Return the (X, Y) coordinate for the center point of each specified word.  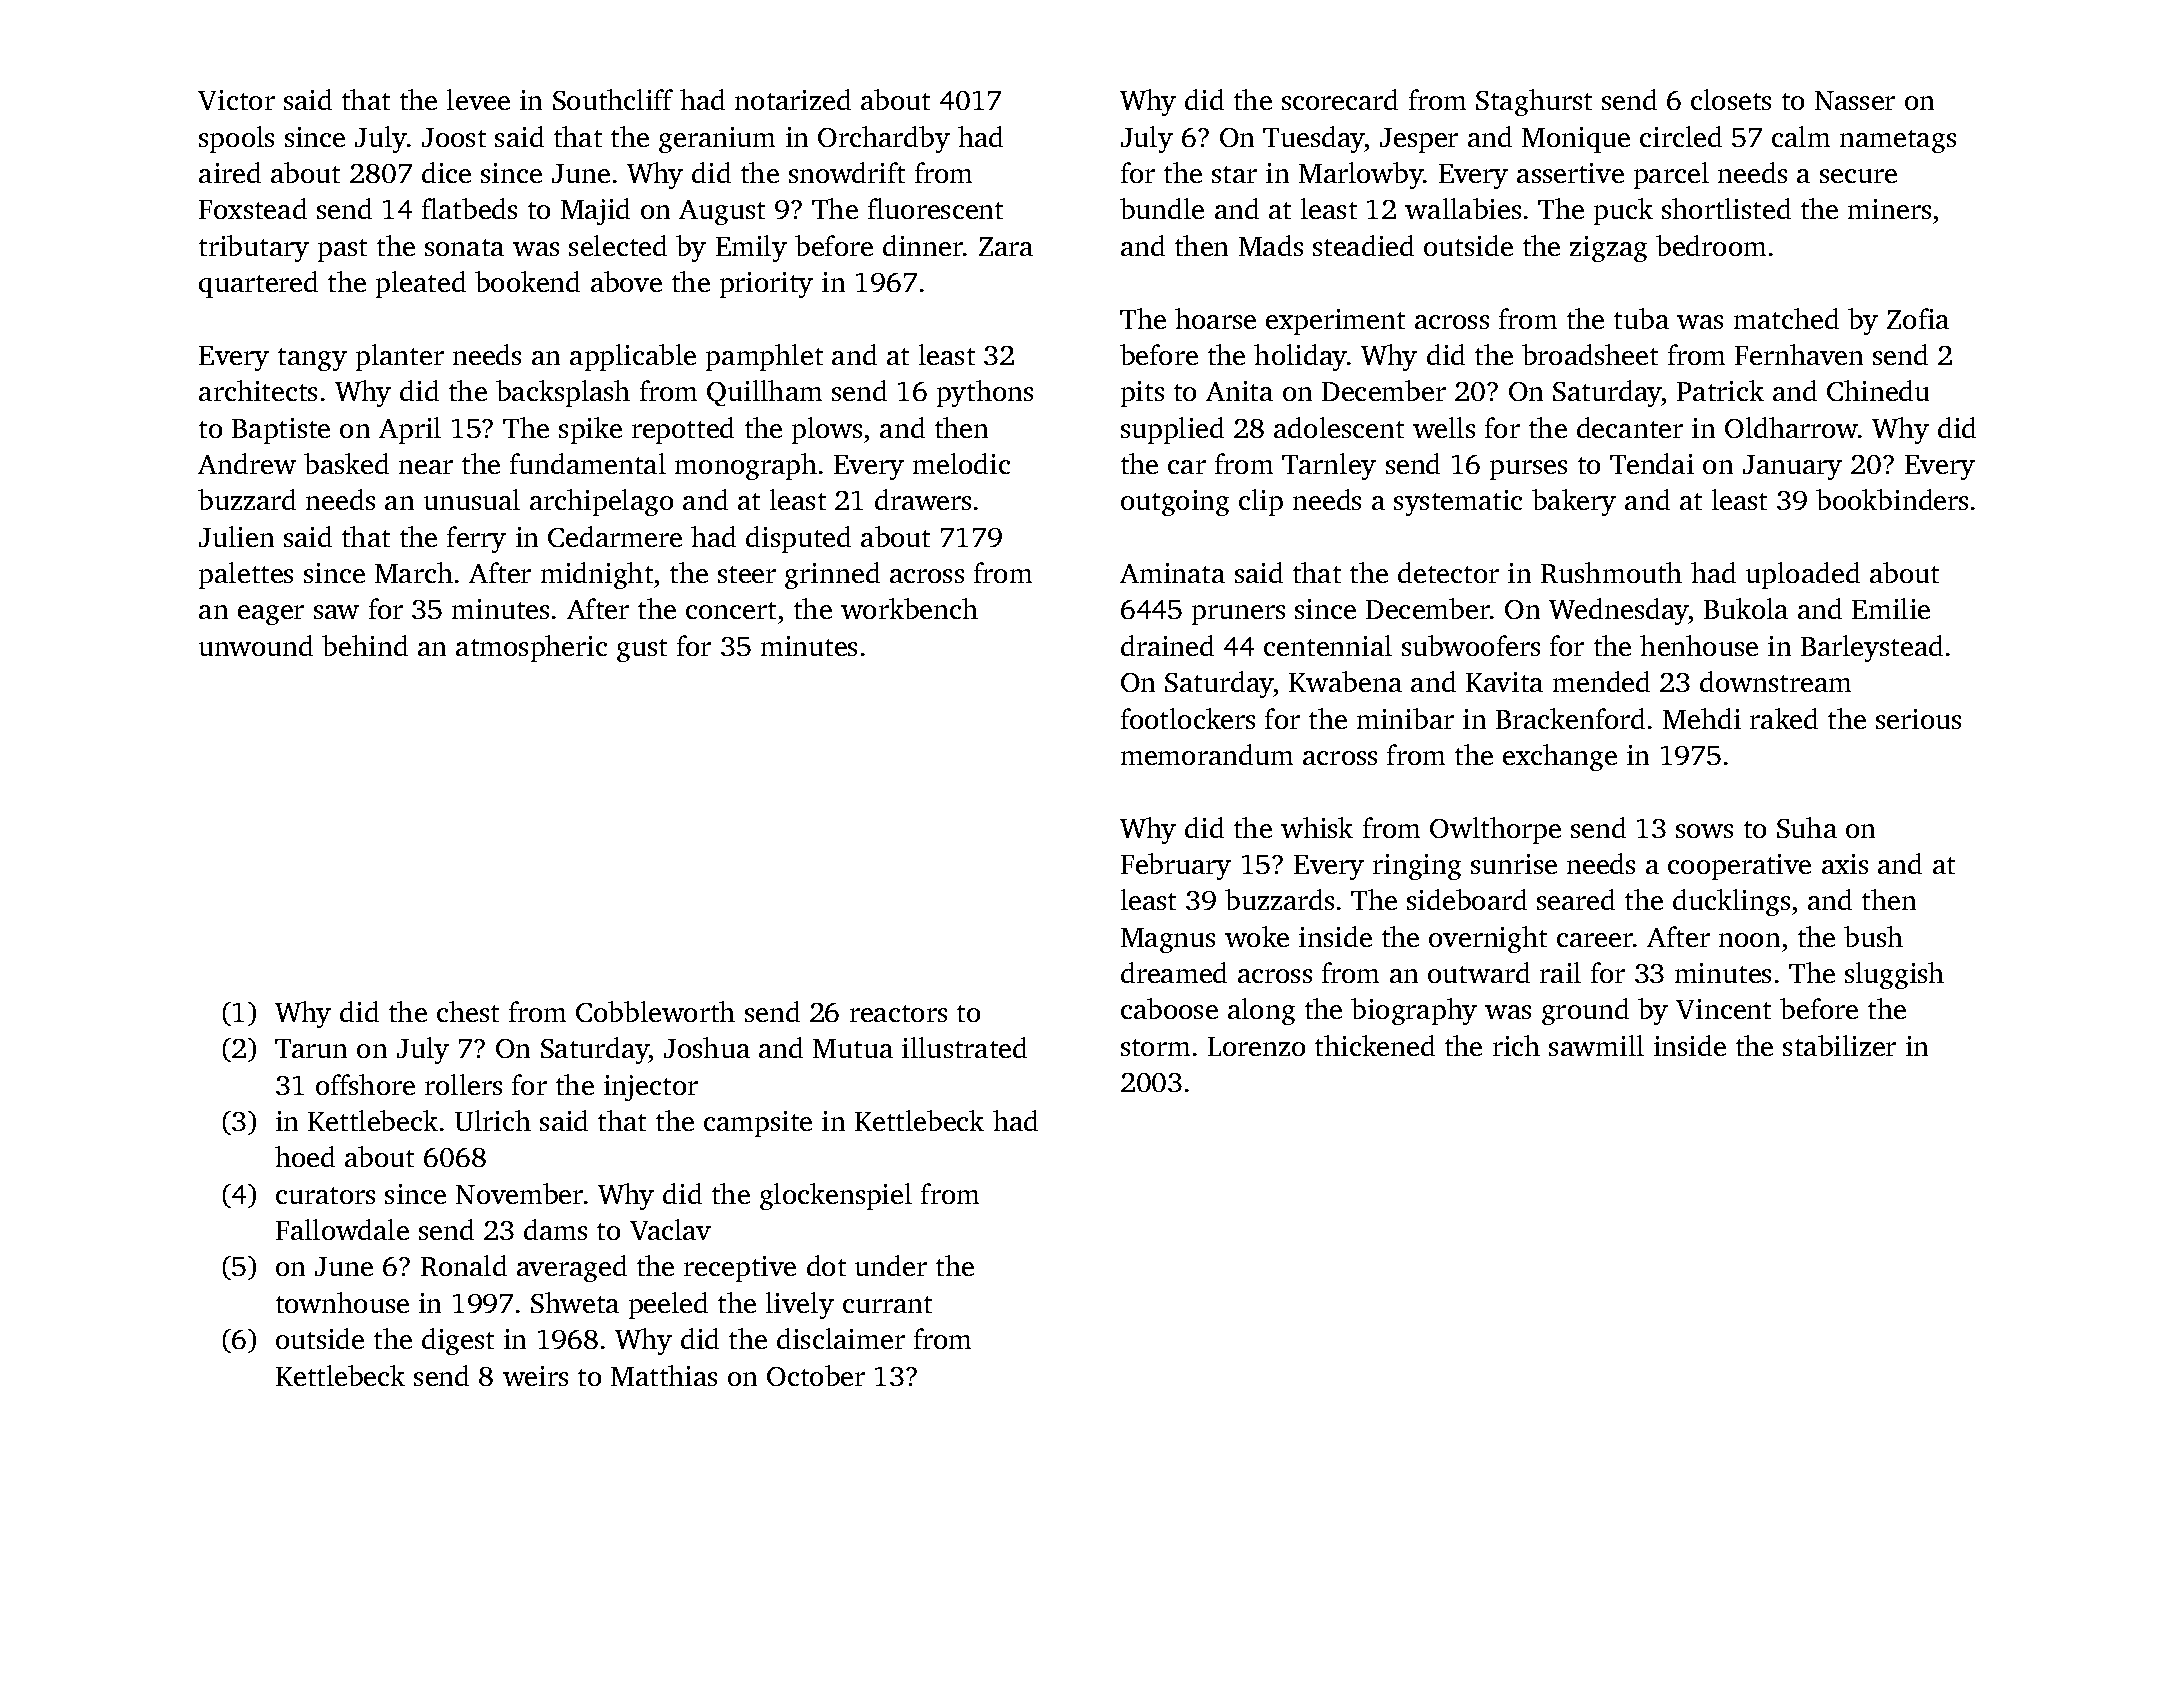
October (816, 1375)
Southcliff (613, 99)
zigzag (1608, 249)
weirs (535, 1376)
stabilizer (1839, 1045)
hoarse (1215, 318)
